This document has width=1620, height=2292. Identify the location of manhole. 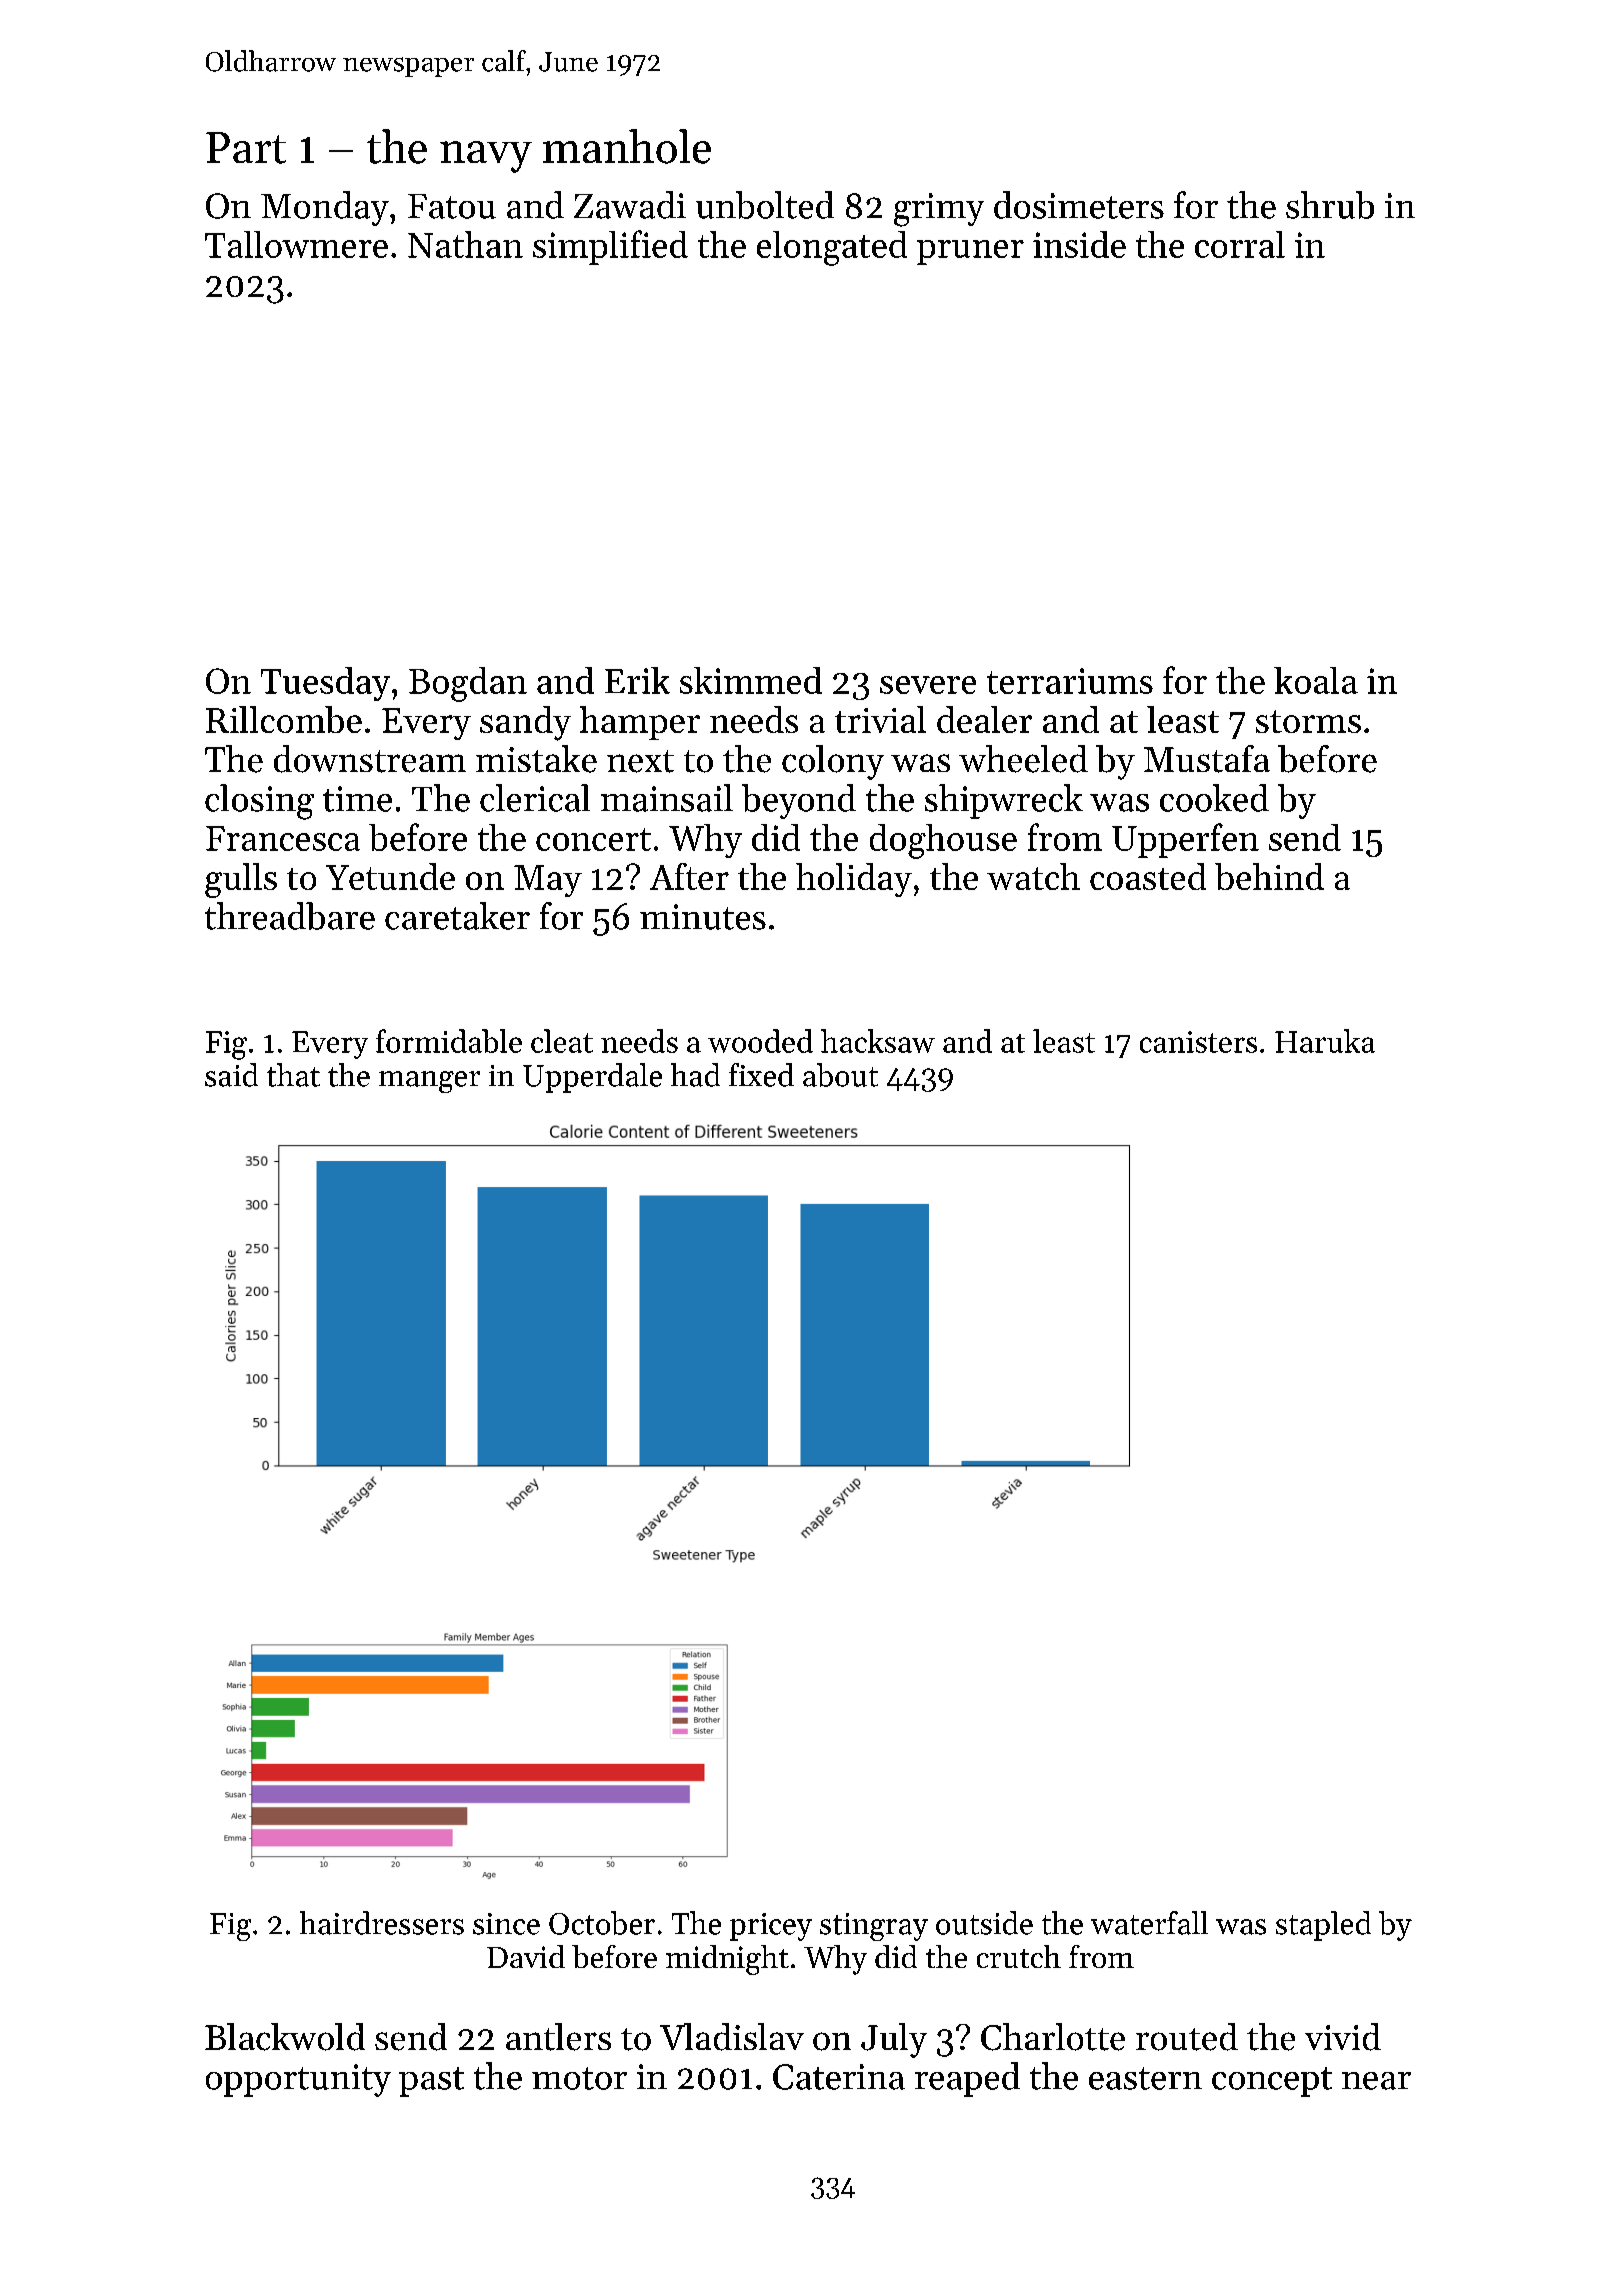
(627, 146).
